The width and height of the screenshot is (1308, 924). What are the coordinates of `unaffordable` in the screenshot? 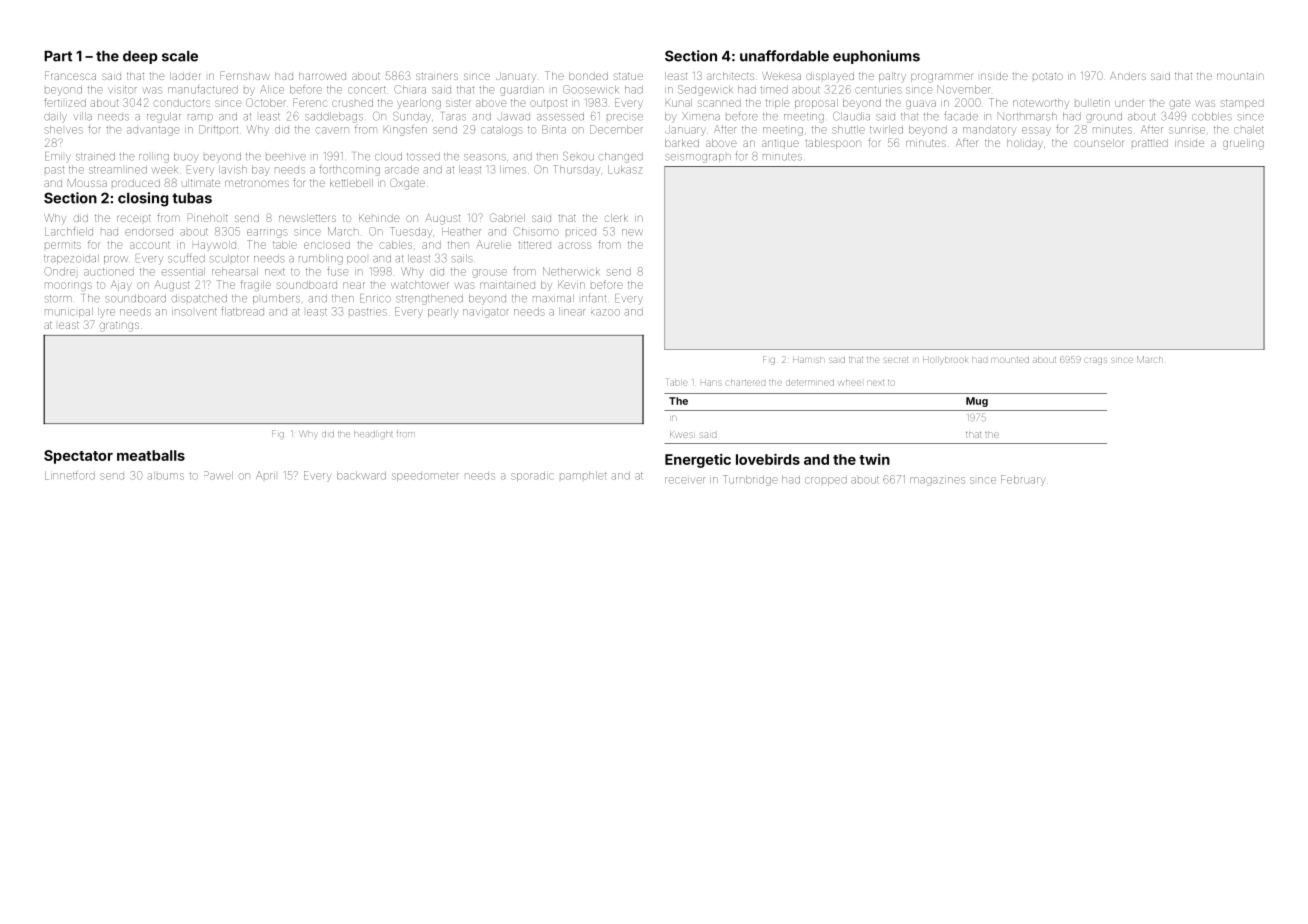 It's located at (784, 56).
